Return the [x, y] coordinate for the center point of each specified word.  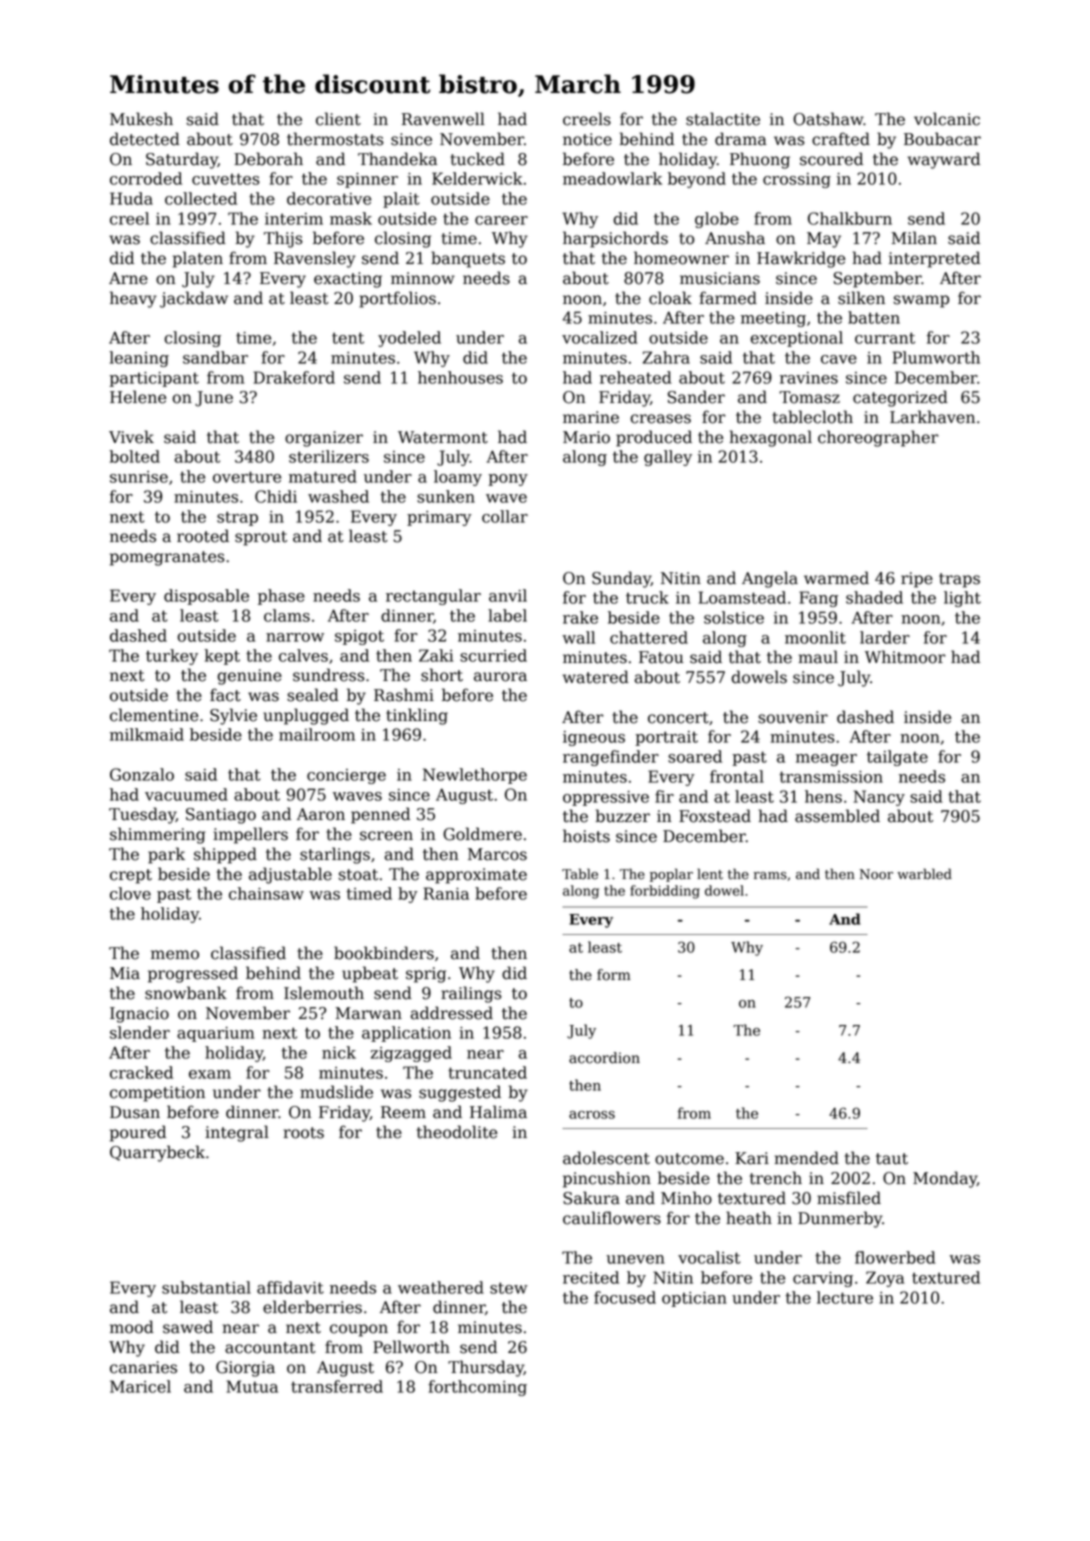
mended [806, 1158]
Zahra [666, 357]
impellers [250, 835]
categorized [900, 398]
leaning [139, 359]
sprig [426, 975]
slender [140, 1032]
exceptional [797, 339]
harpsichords [615, 239]
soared [695, 756]
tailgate [897, 758]
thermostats [335, 139]
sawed [188, 1327]
